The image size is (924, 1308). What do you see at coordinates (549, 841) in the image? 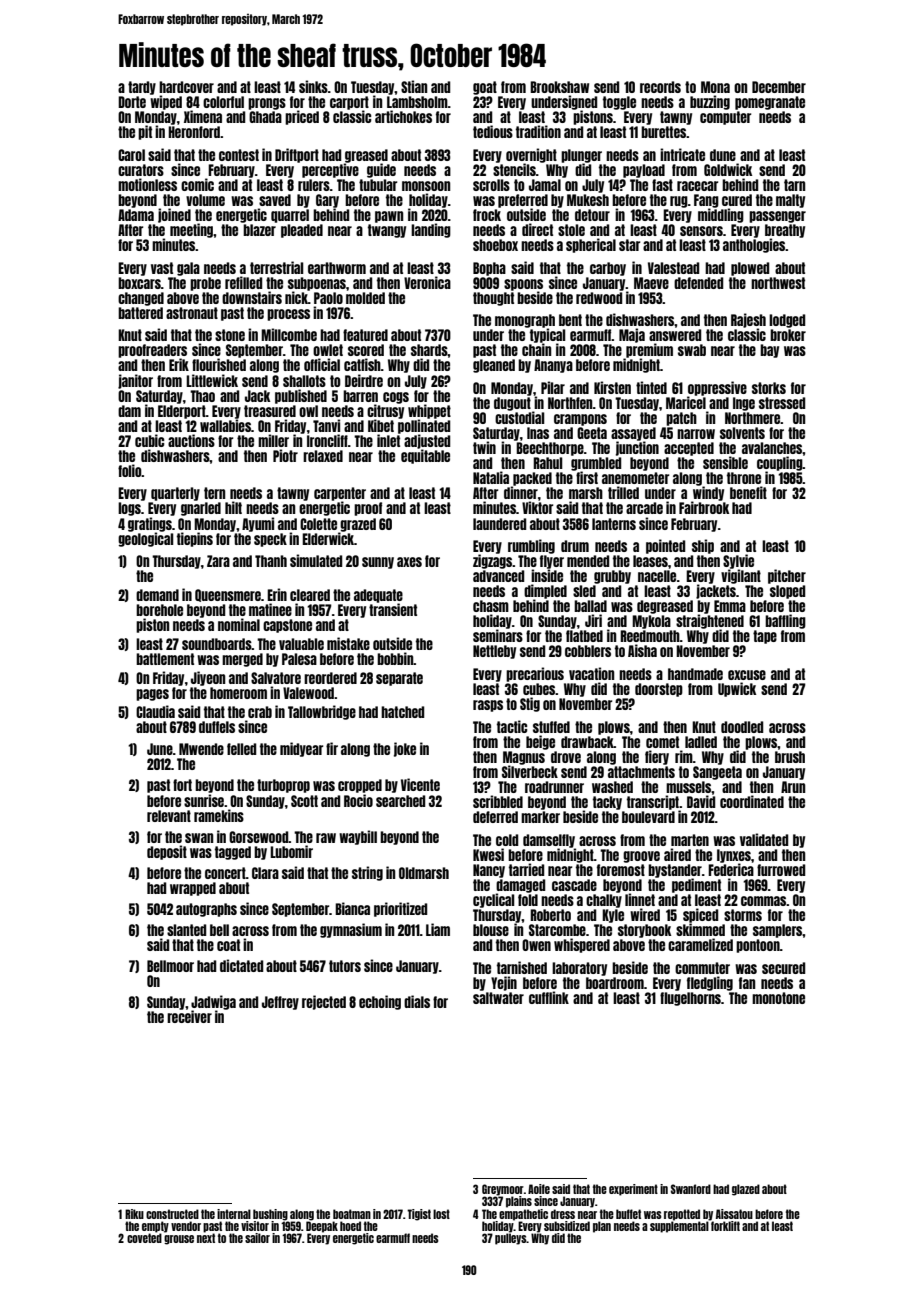
I see `damselfly` at bounding box center [549, 841].
